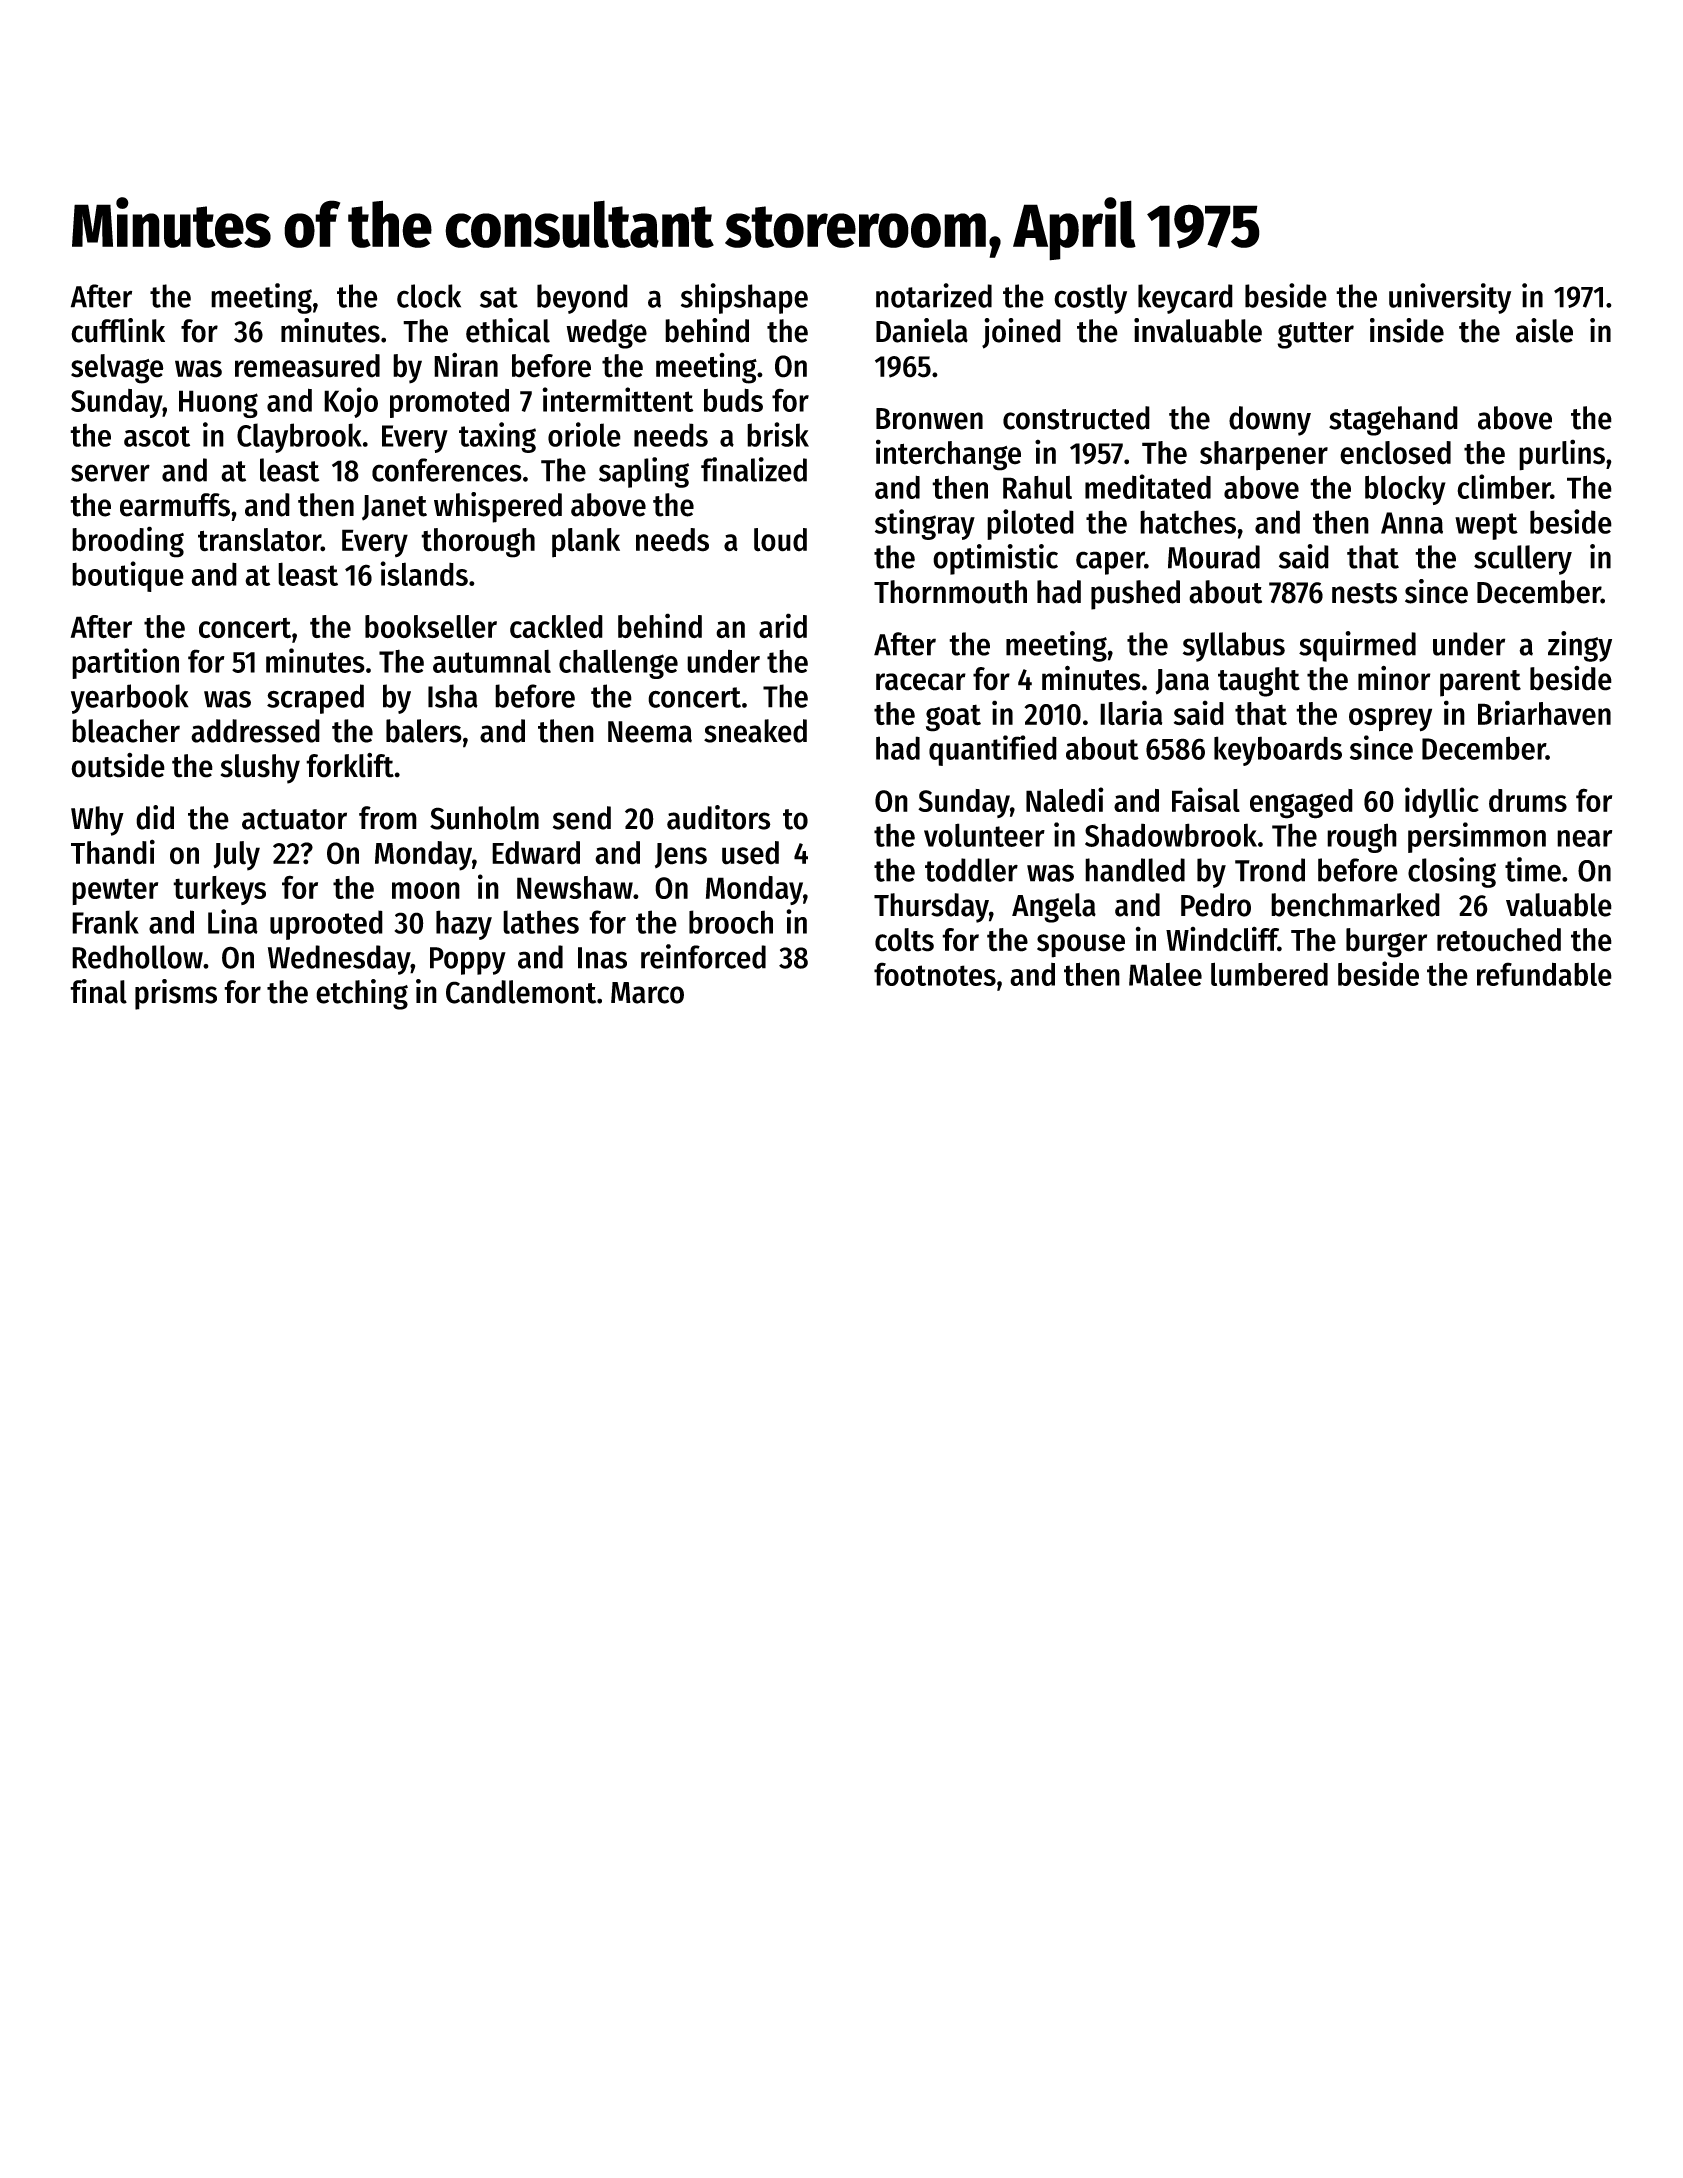 Image resolution: width=1683 pixels, height=2178 pixels. I want to click on footnotes, so click(935, 974).
